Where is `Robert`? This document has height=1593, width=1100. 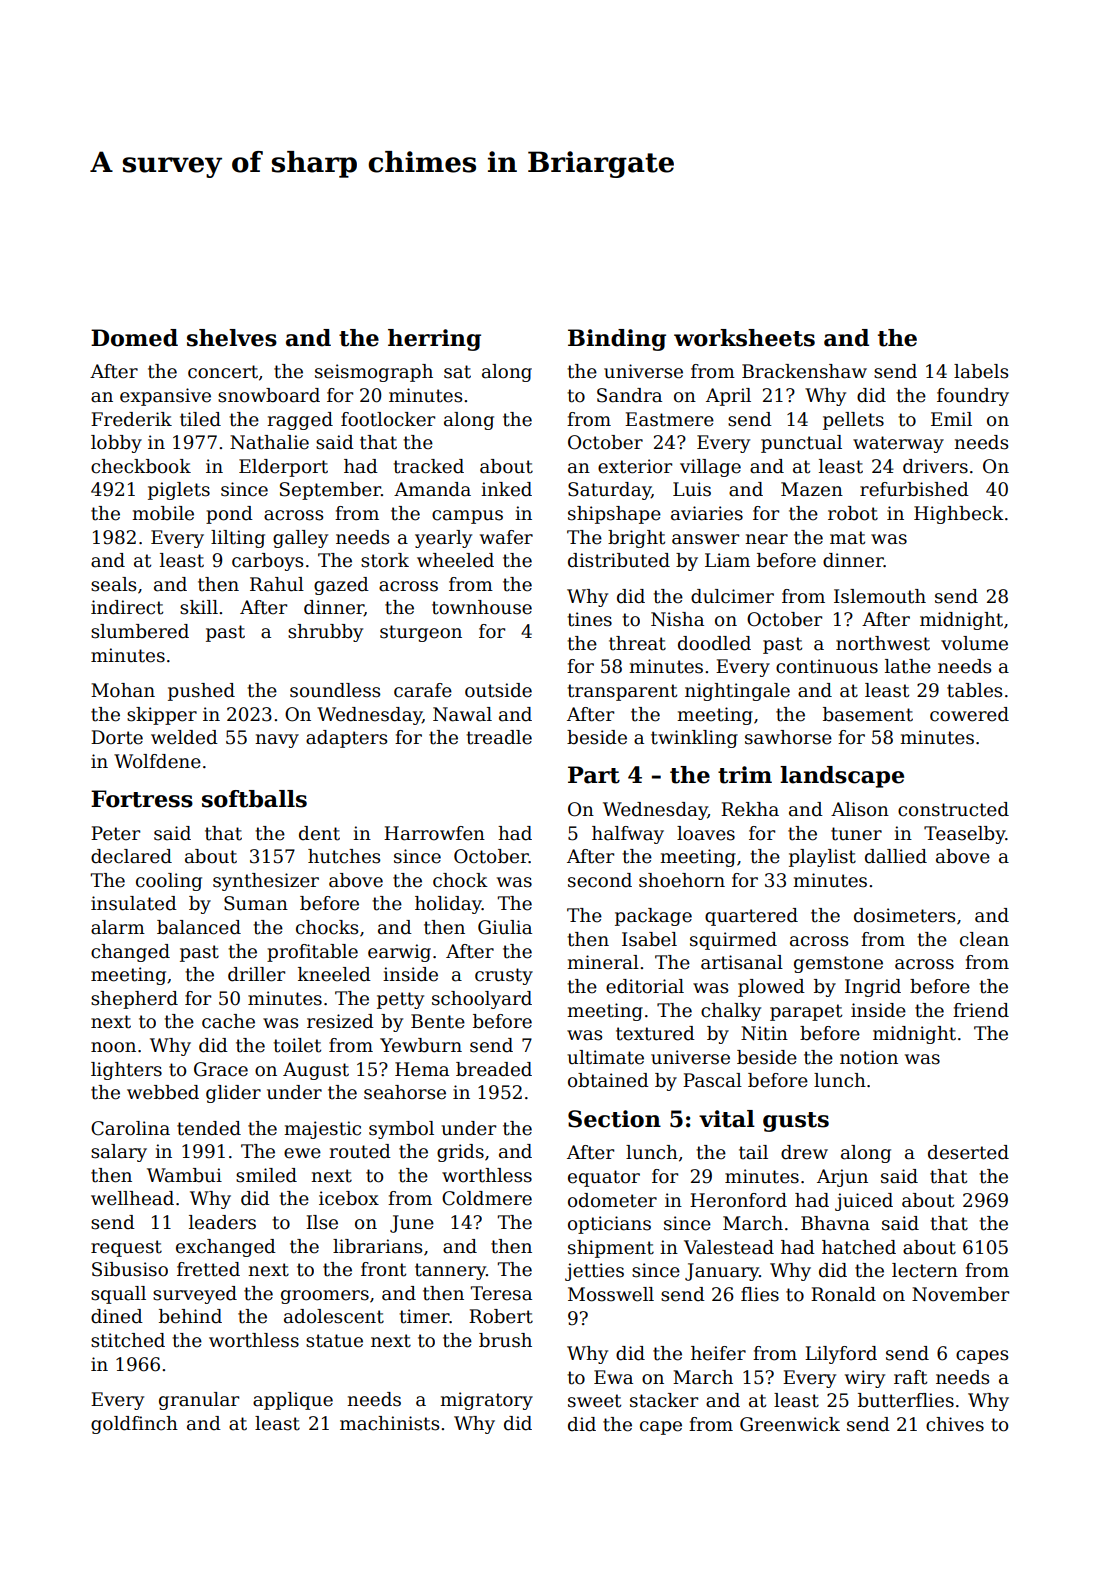
Robert is located at coordinates (501, 1316).
